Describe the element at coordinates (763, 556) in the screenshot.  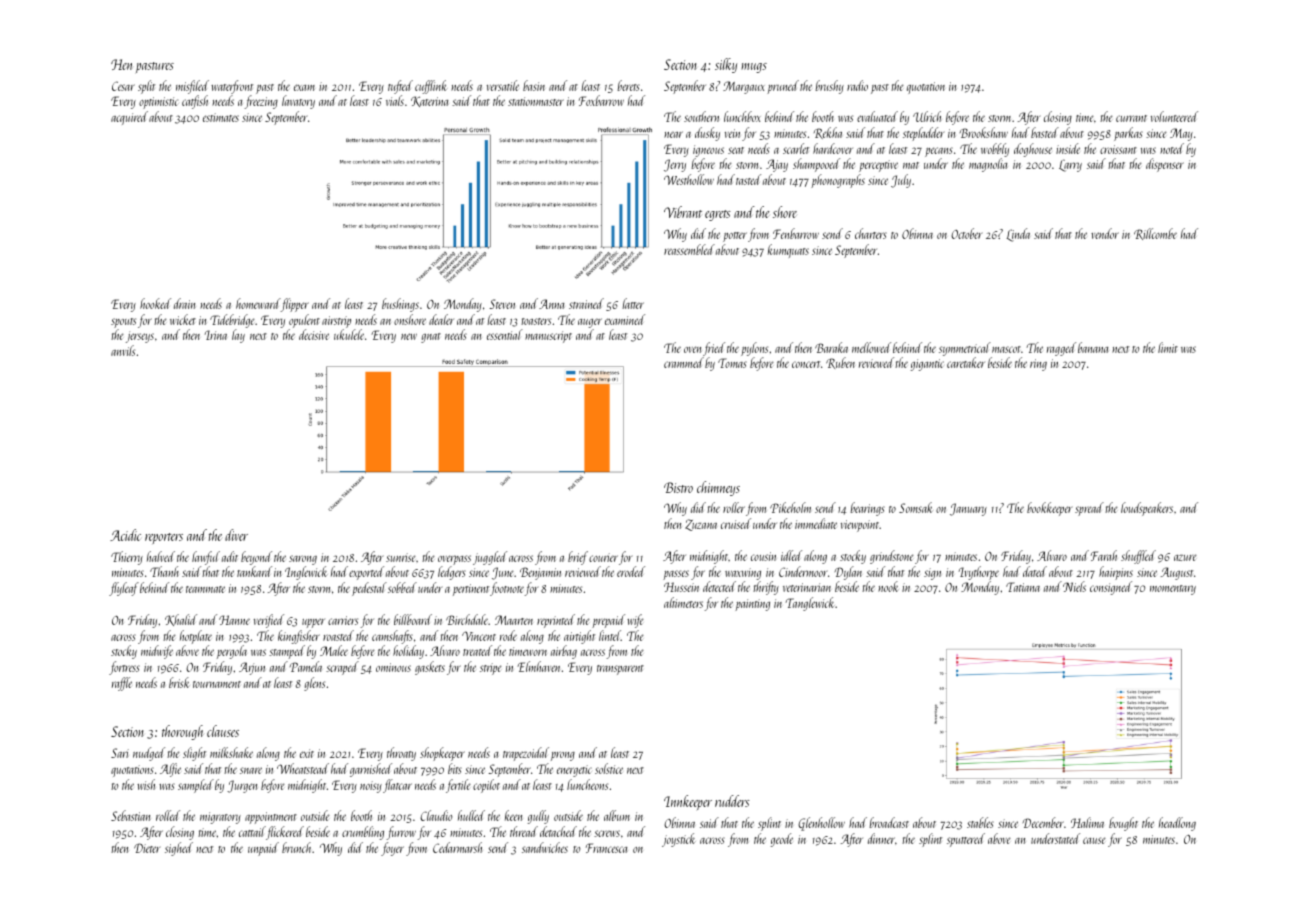
I see `cousin` at that location.
